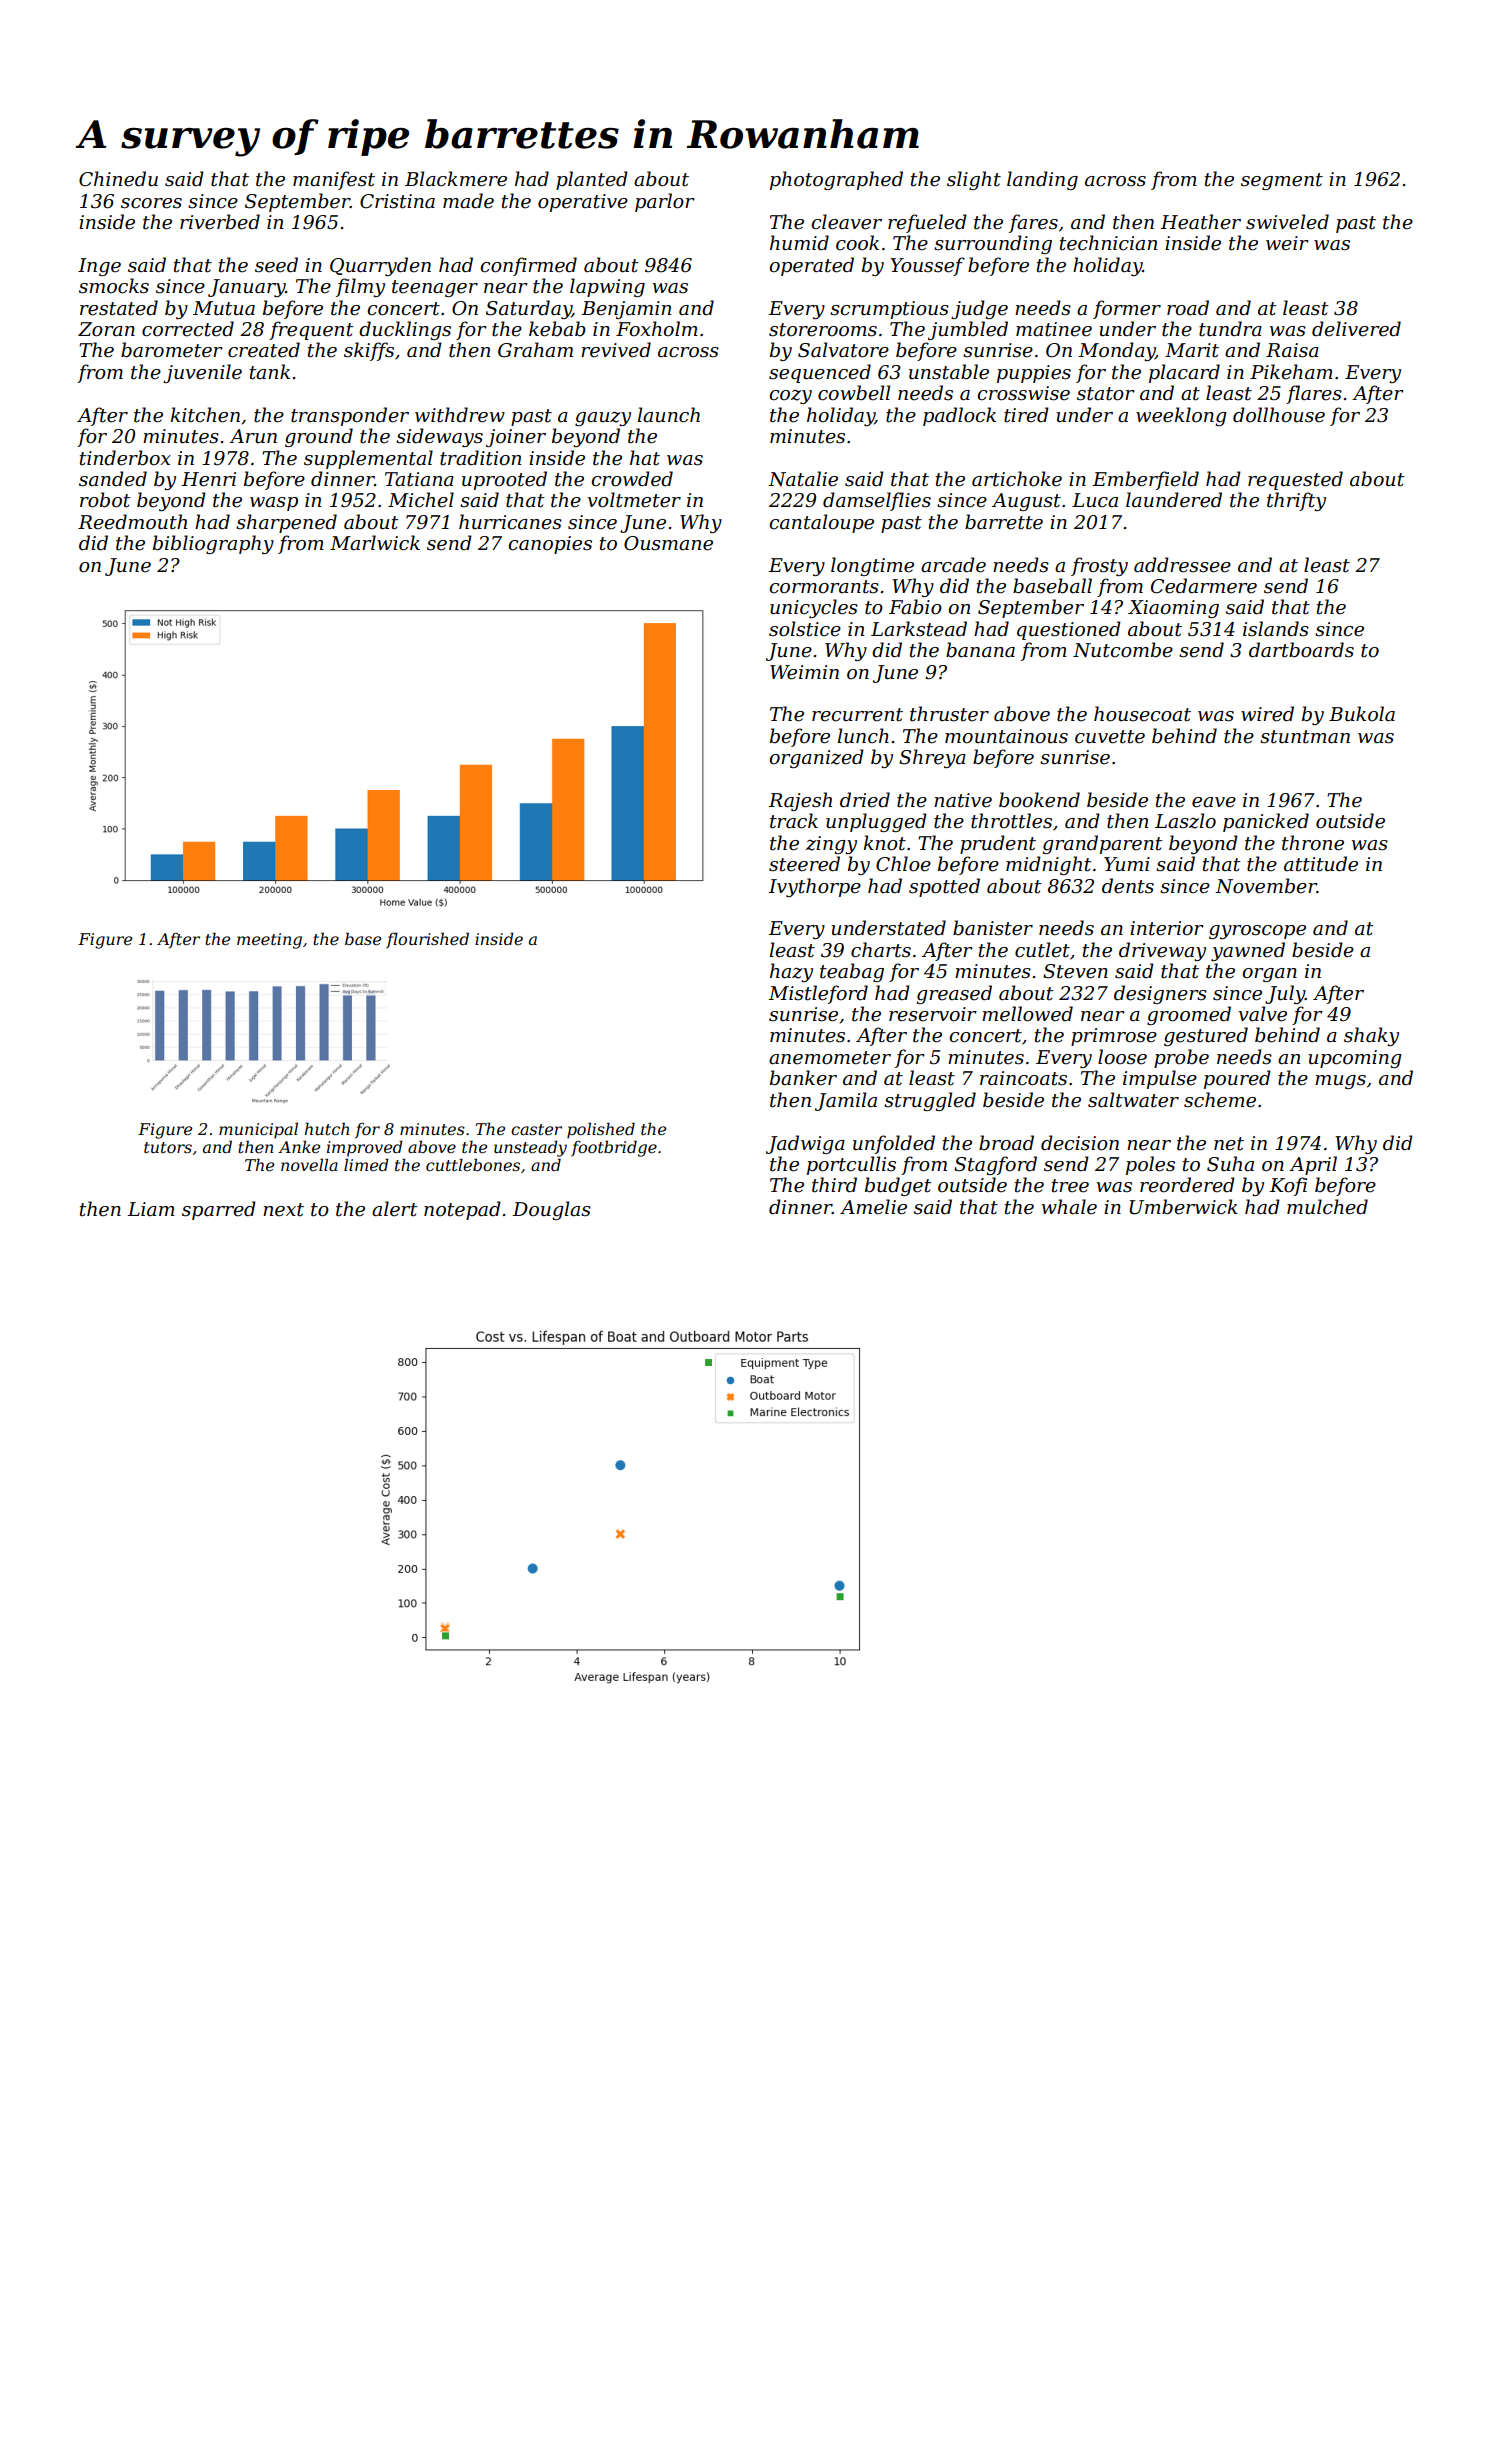 The image size is (1496, 2464). I want to click on parlor, so click(665, 202).
